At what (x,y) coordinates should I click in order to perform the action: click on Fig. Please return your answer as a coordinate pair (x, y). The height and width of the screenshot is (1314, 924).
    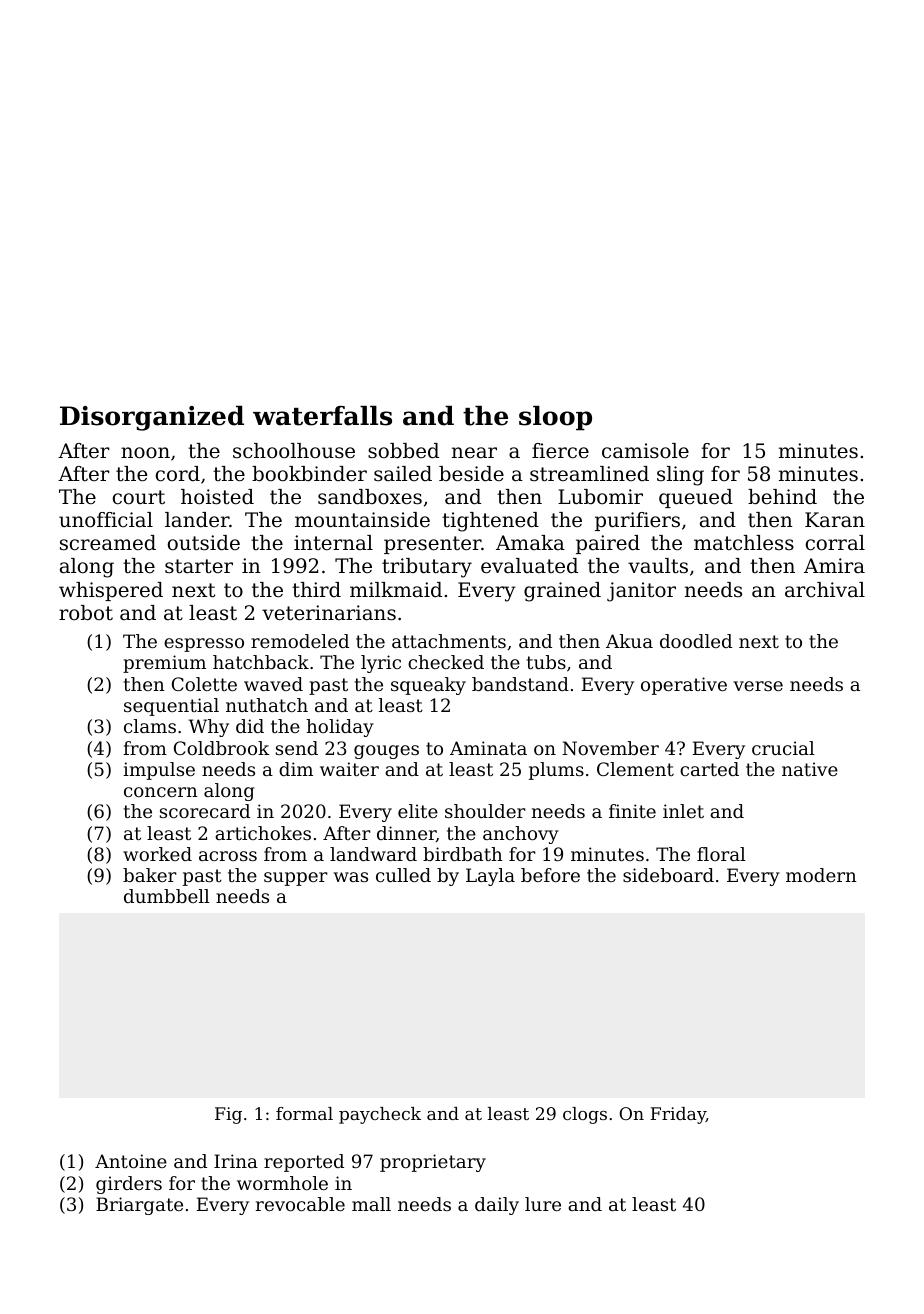
    Looking at the image, I should click on (228, 1115).
